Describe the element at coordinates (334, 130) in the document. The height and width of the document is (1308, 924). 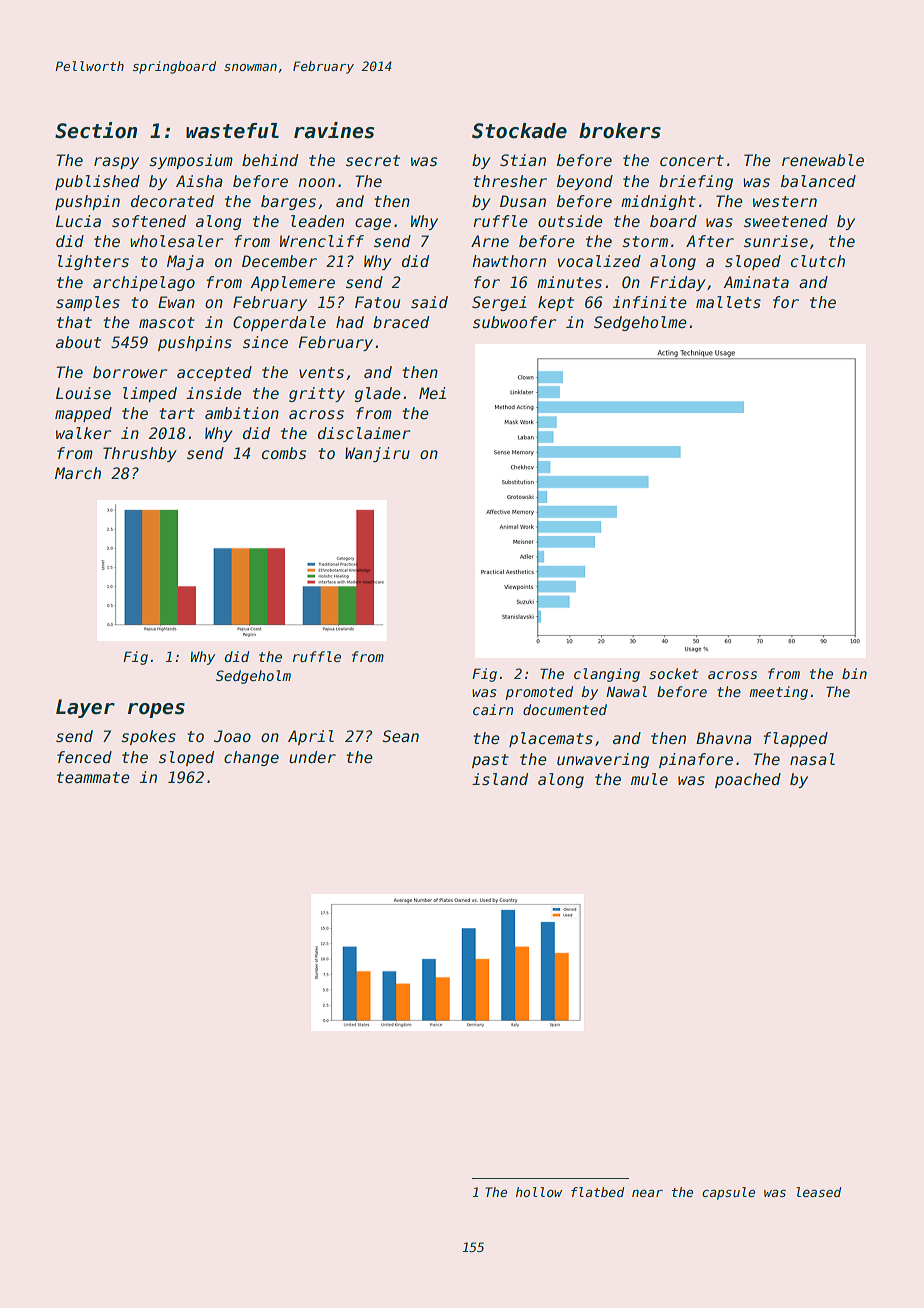
I see `ravines` at that location.
